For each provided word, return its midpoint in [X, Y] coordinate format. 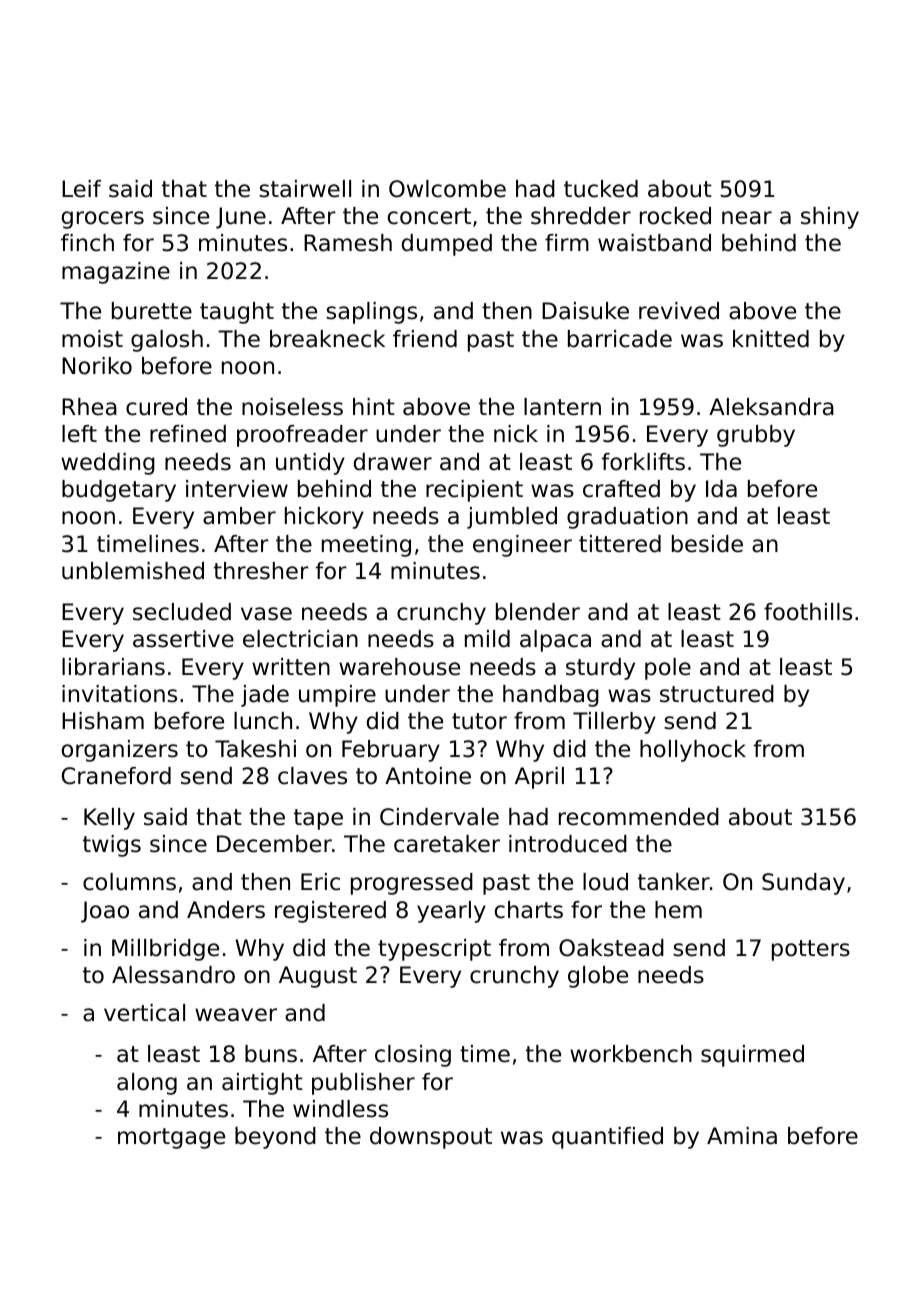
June [241, 218]
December [274, 844]
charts [529, 910]
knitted [771, 339]
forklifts [643, 462]
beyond [275, 1138]
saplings [371, 313]
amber [239, 516]
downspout [431, 1138]
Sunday [803, 884]
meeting [366, 546]
